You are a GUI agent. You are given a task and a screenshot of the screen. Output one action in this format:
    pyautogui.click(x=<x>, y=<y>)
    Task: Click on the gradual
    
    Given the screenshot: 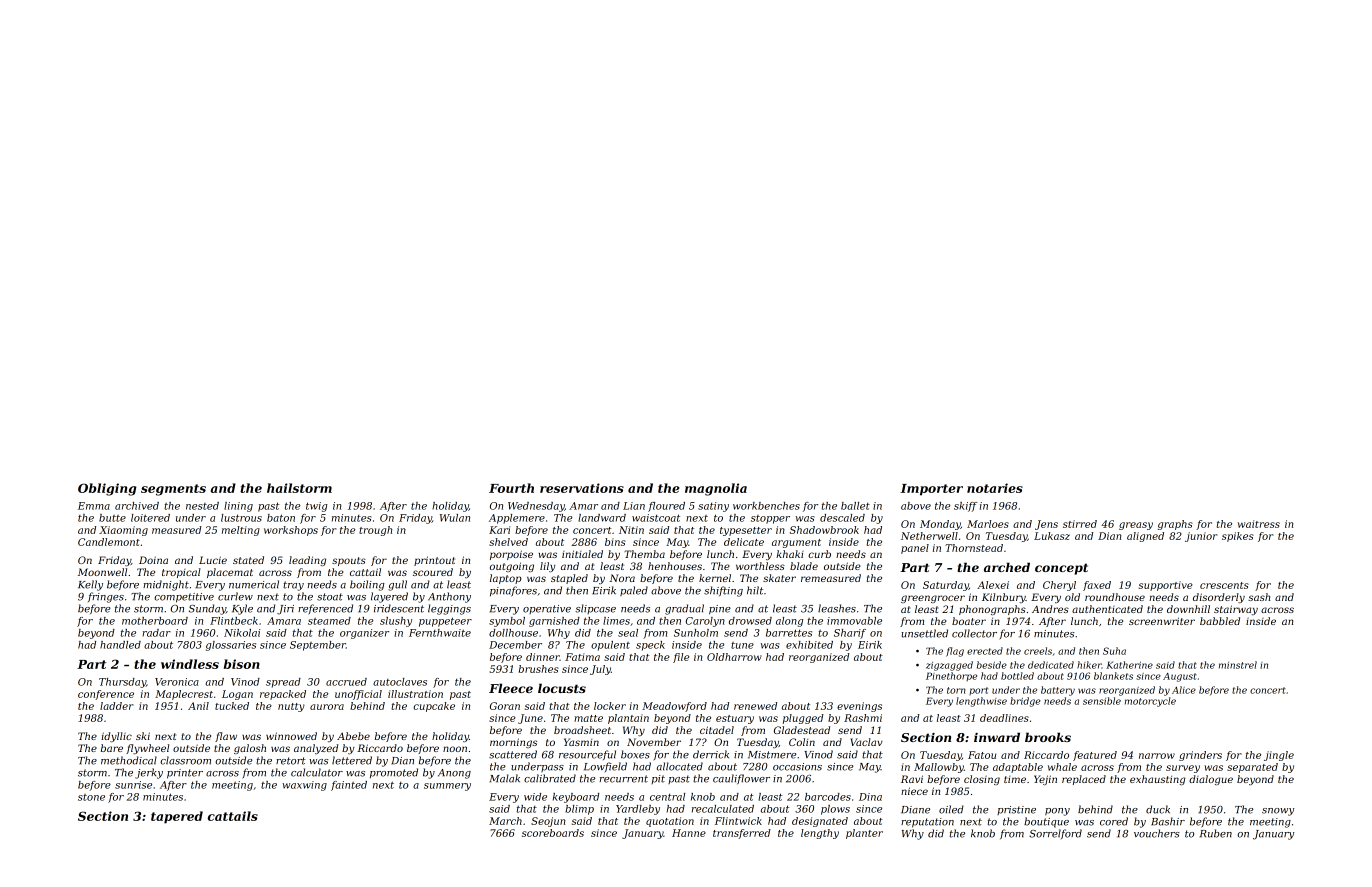 What is the action you would take?
    pyautogui.click(x=684, y=609)
